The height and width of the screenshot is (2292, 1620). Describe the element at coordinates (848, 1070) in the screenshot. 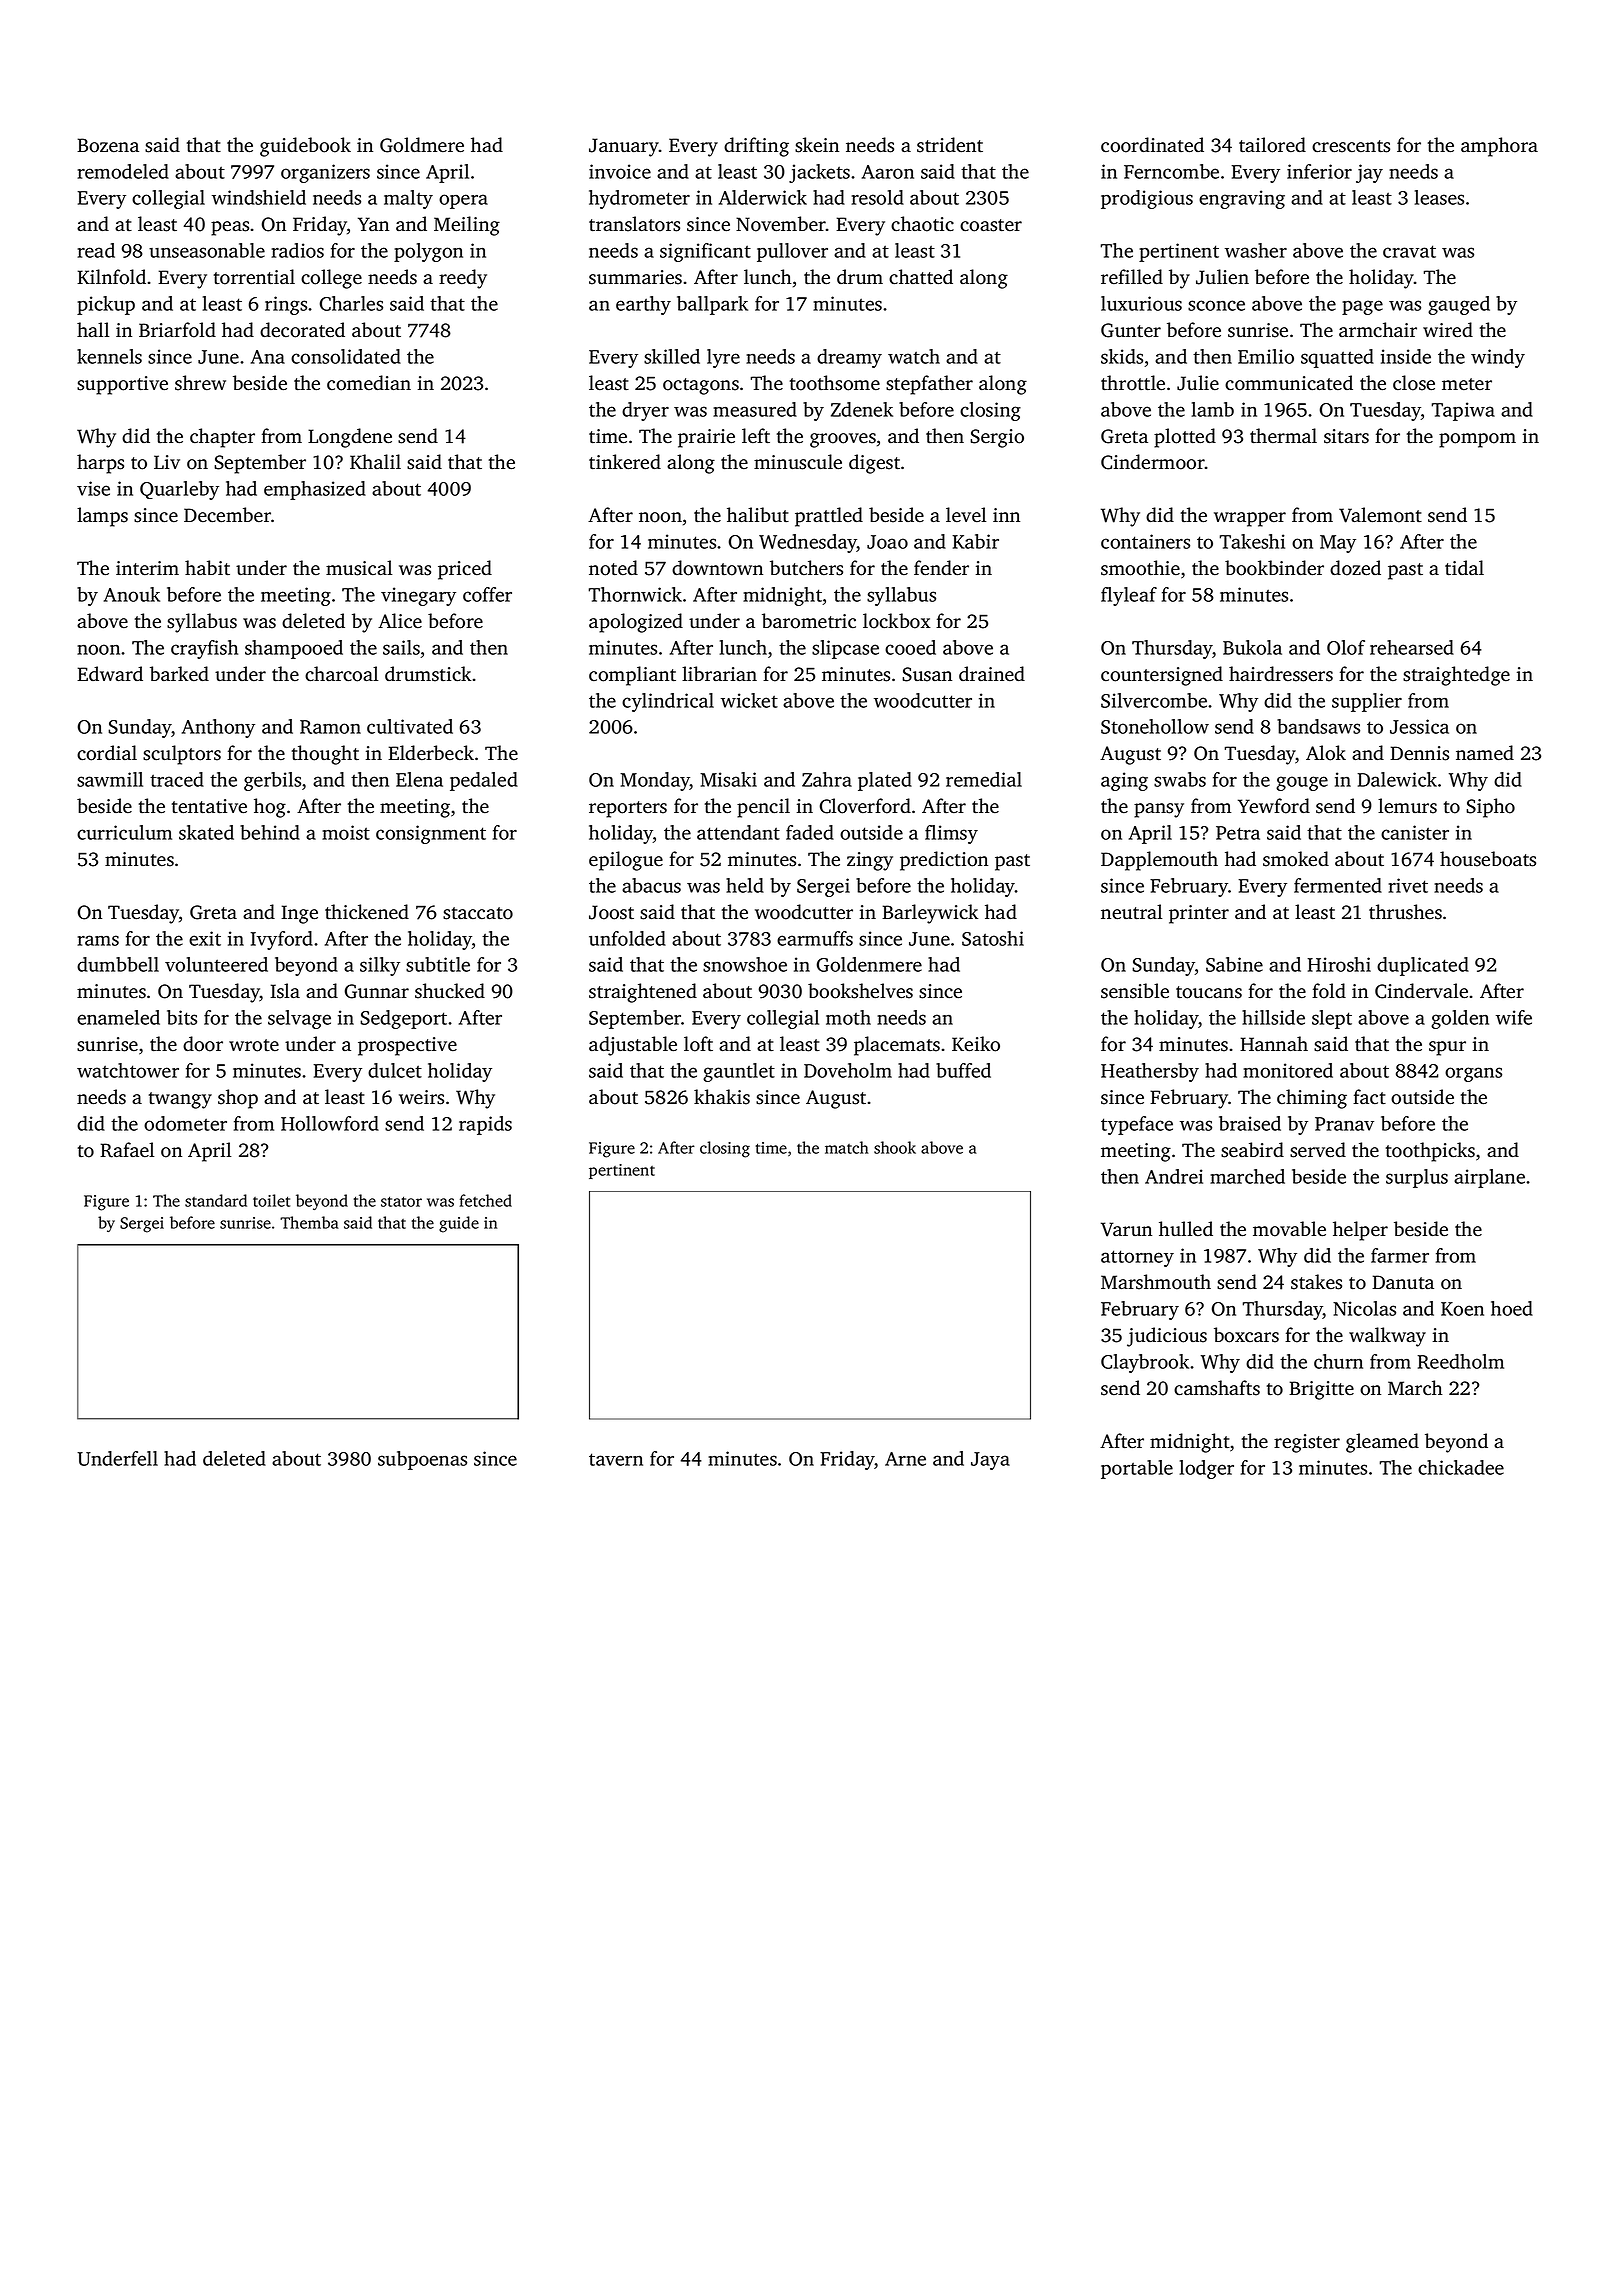

I see `Doveholm` at that location.
